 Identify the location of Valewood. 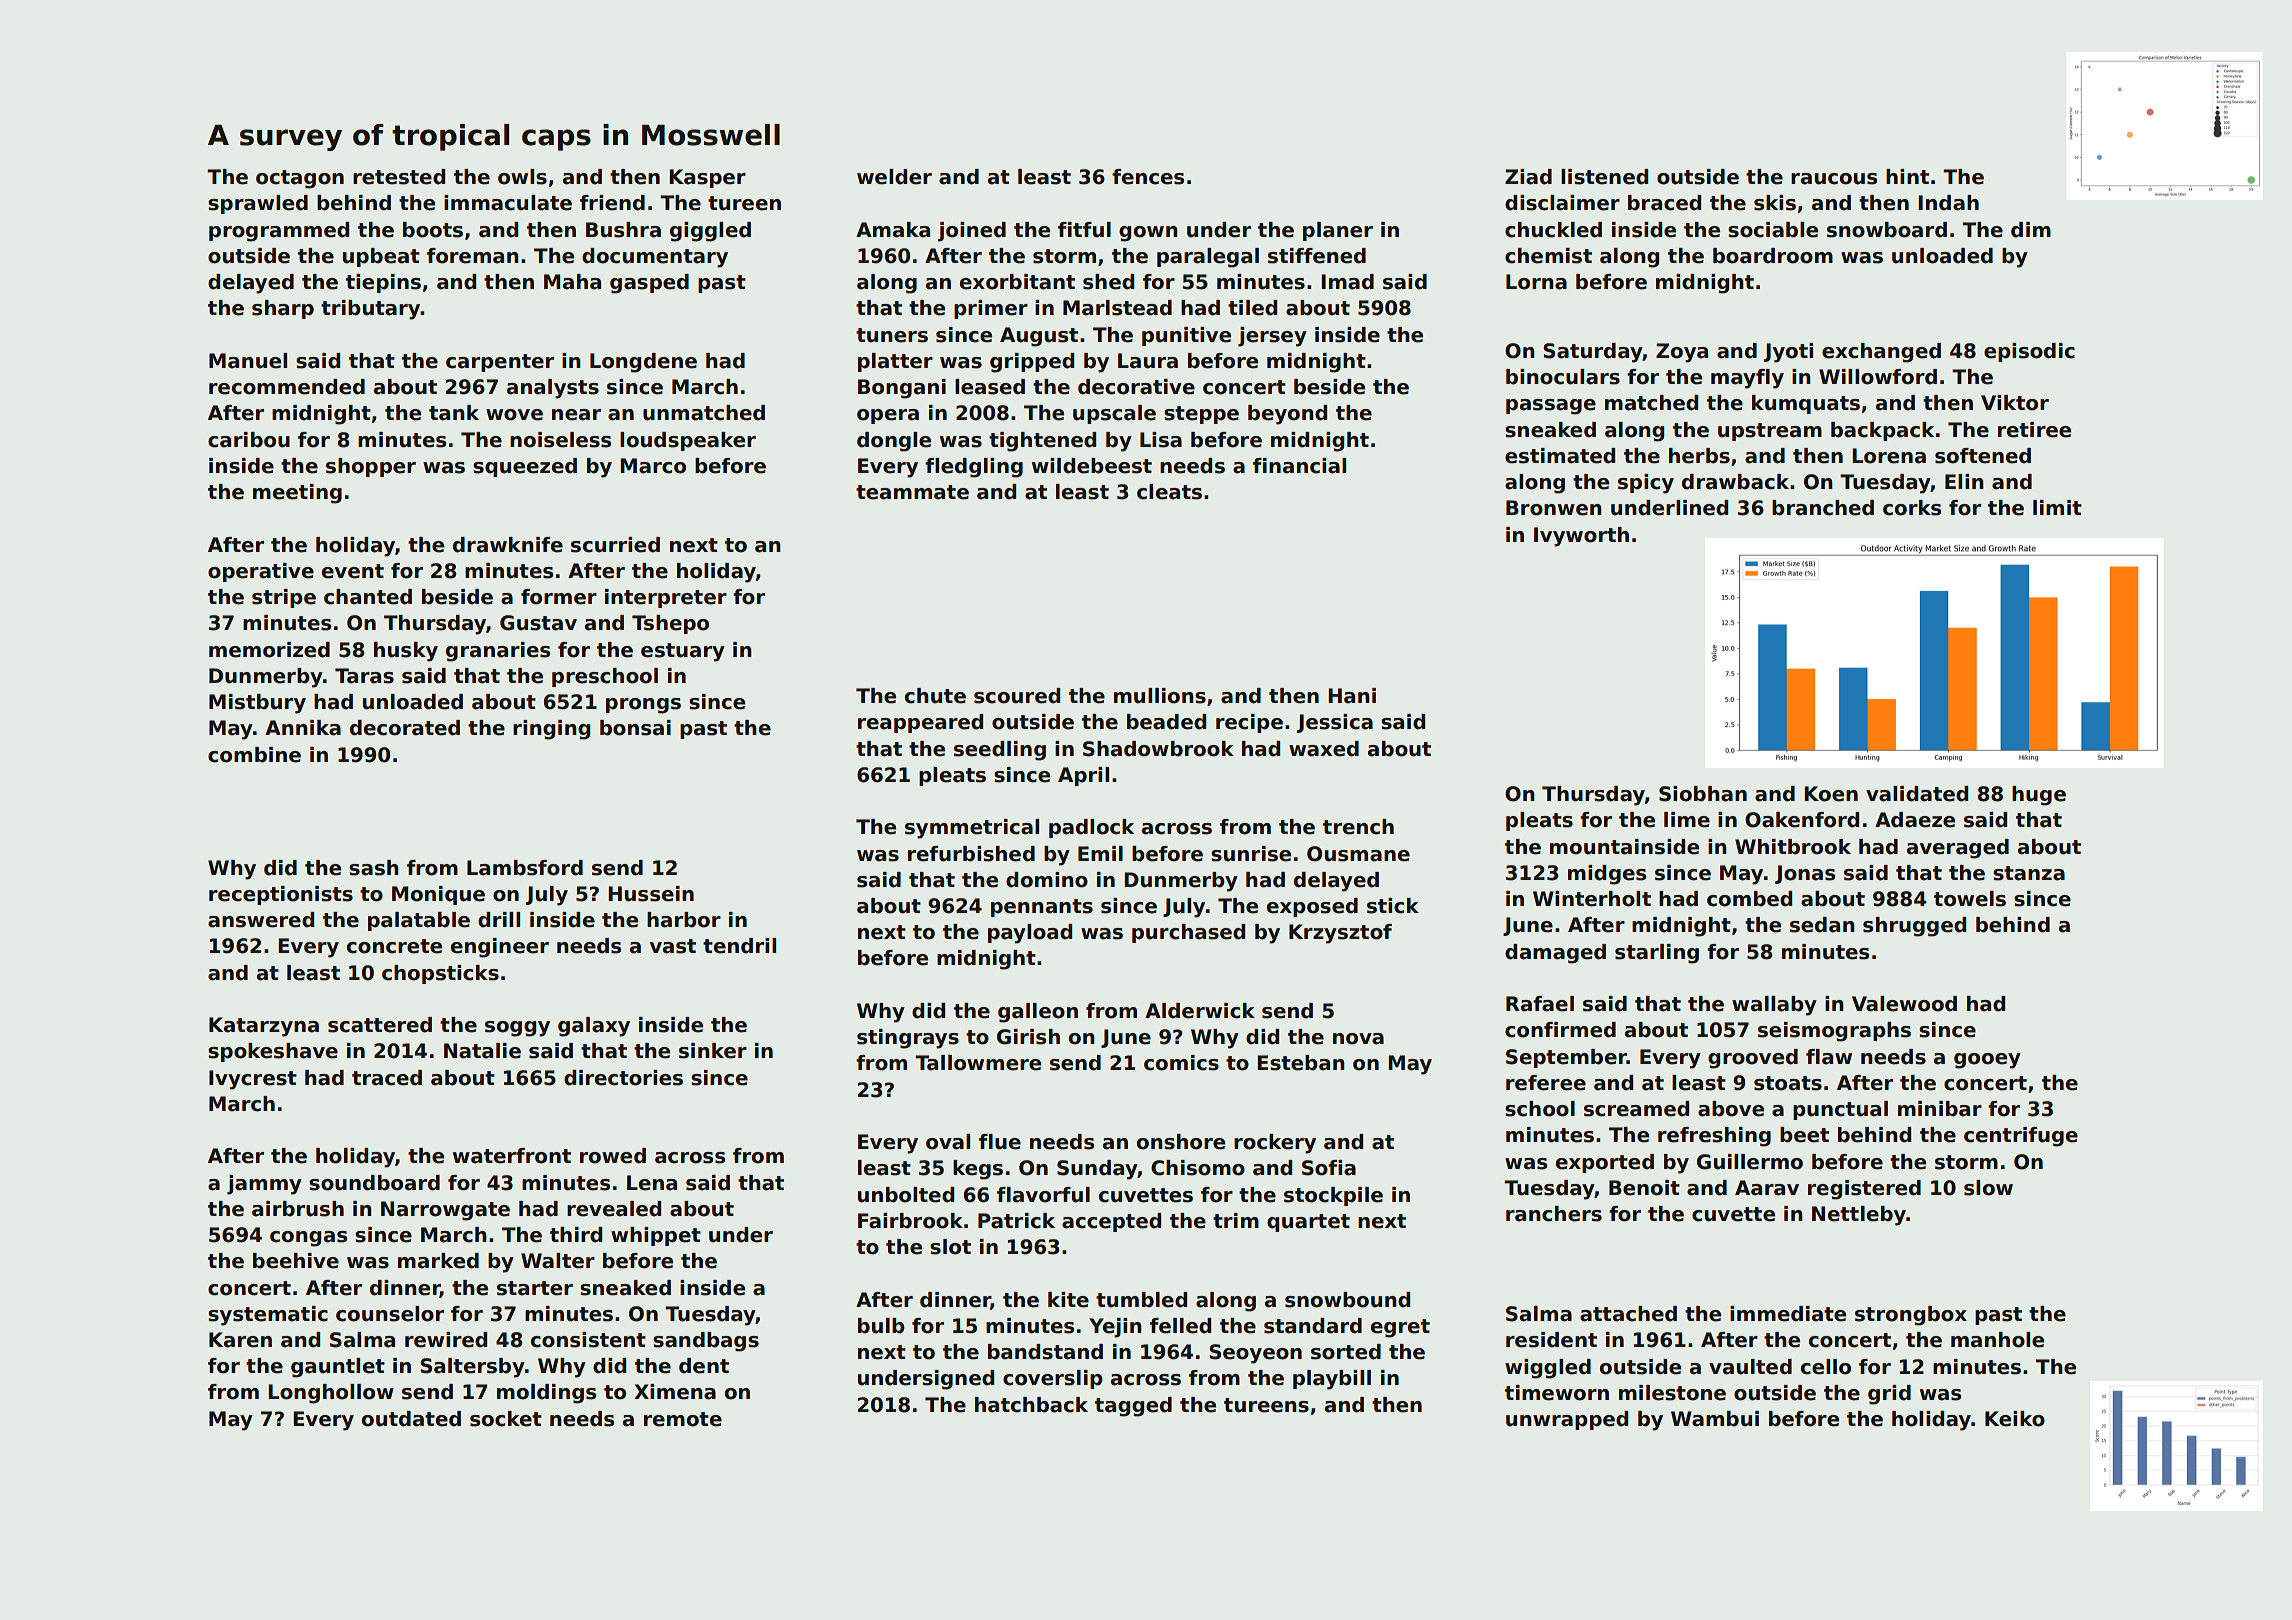
(1904, 1004).
